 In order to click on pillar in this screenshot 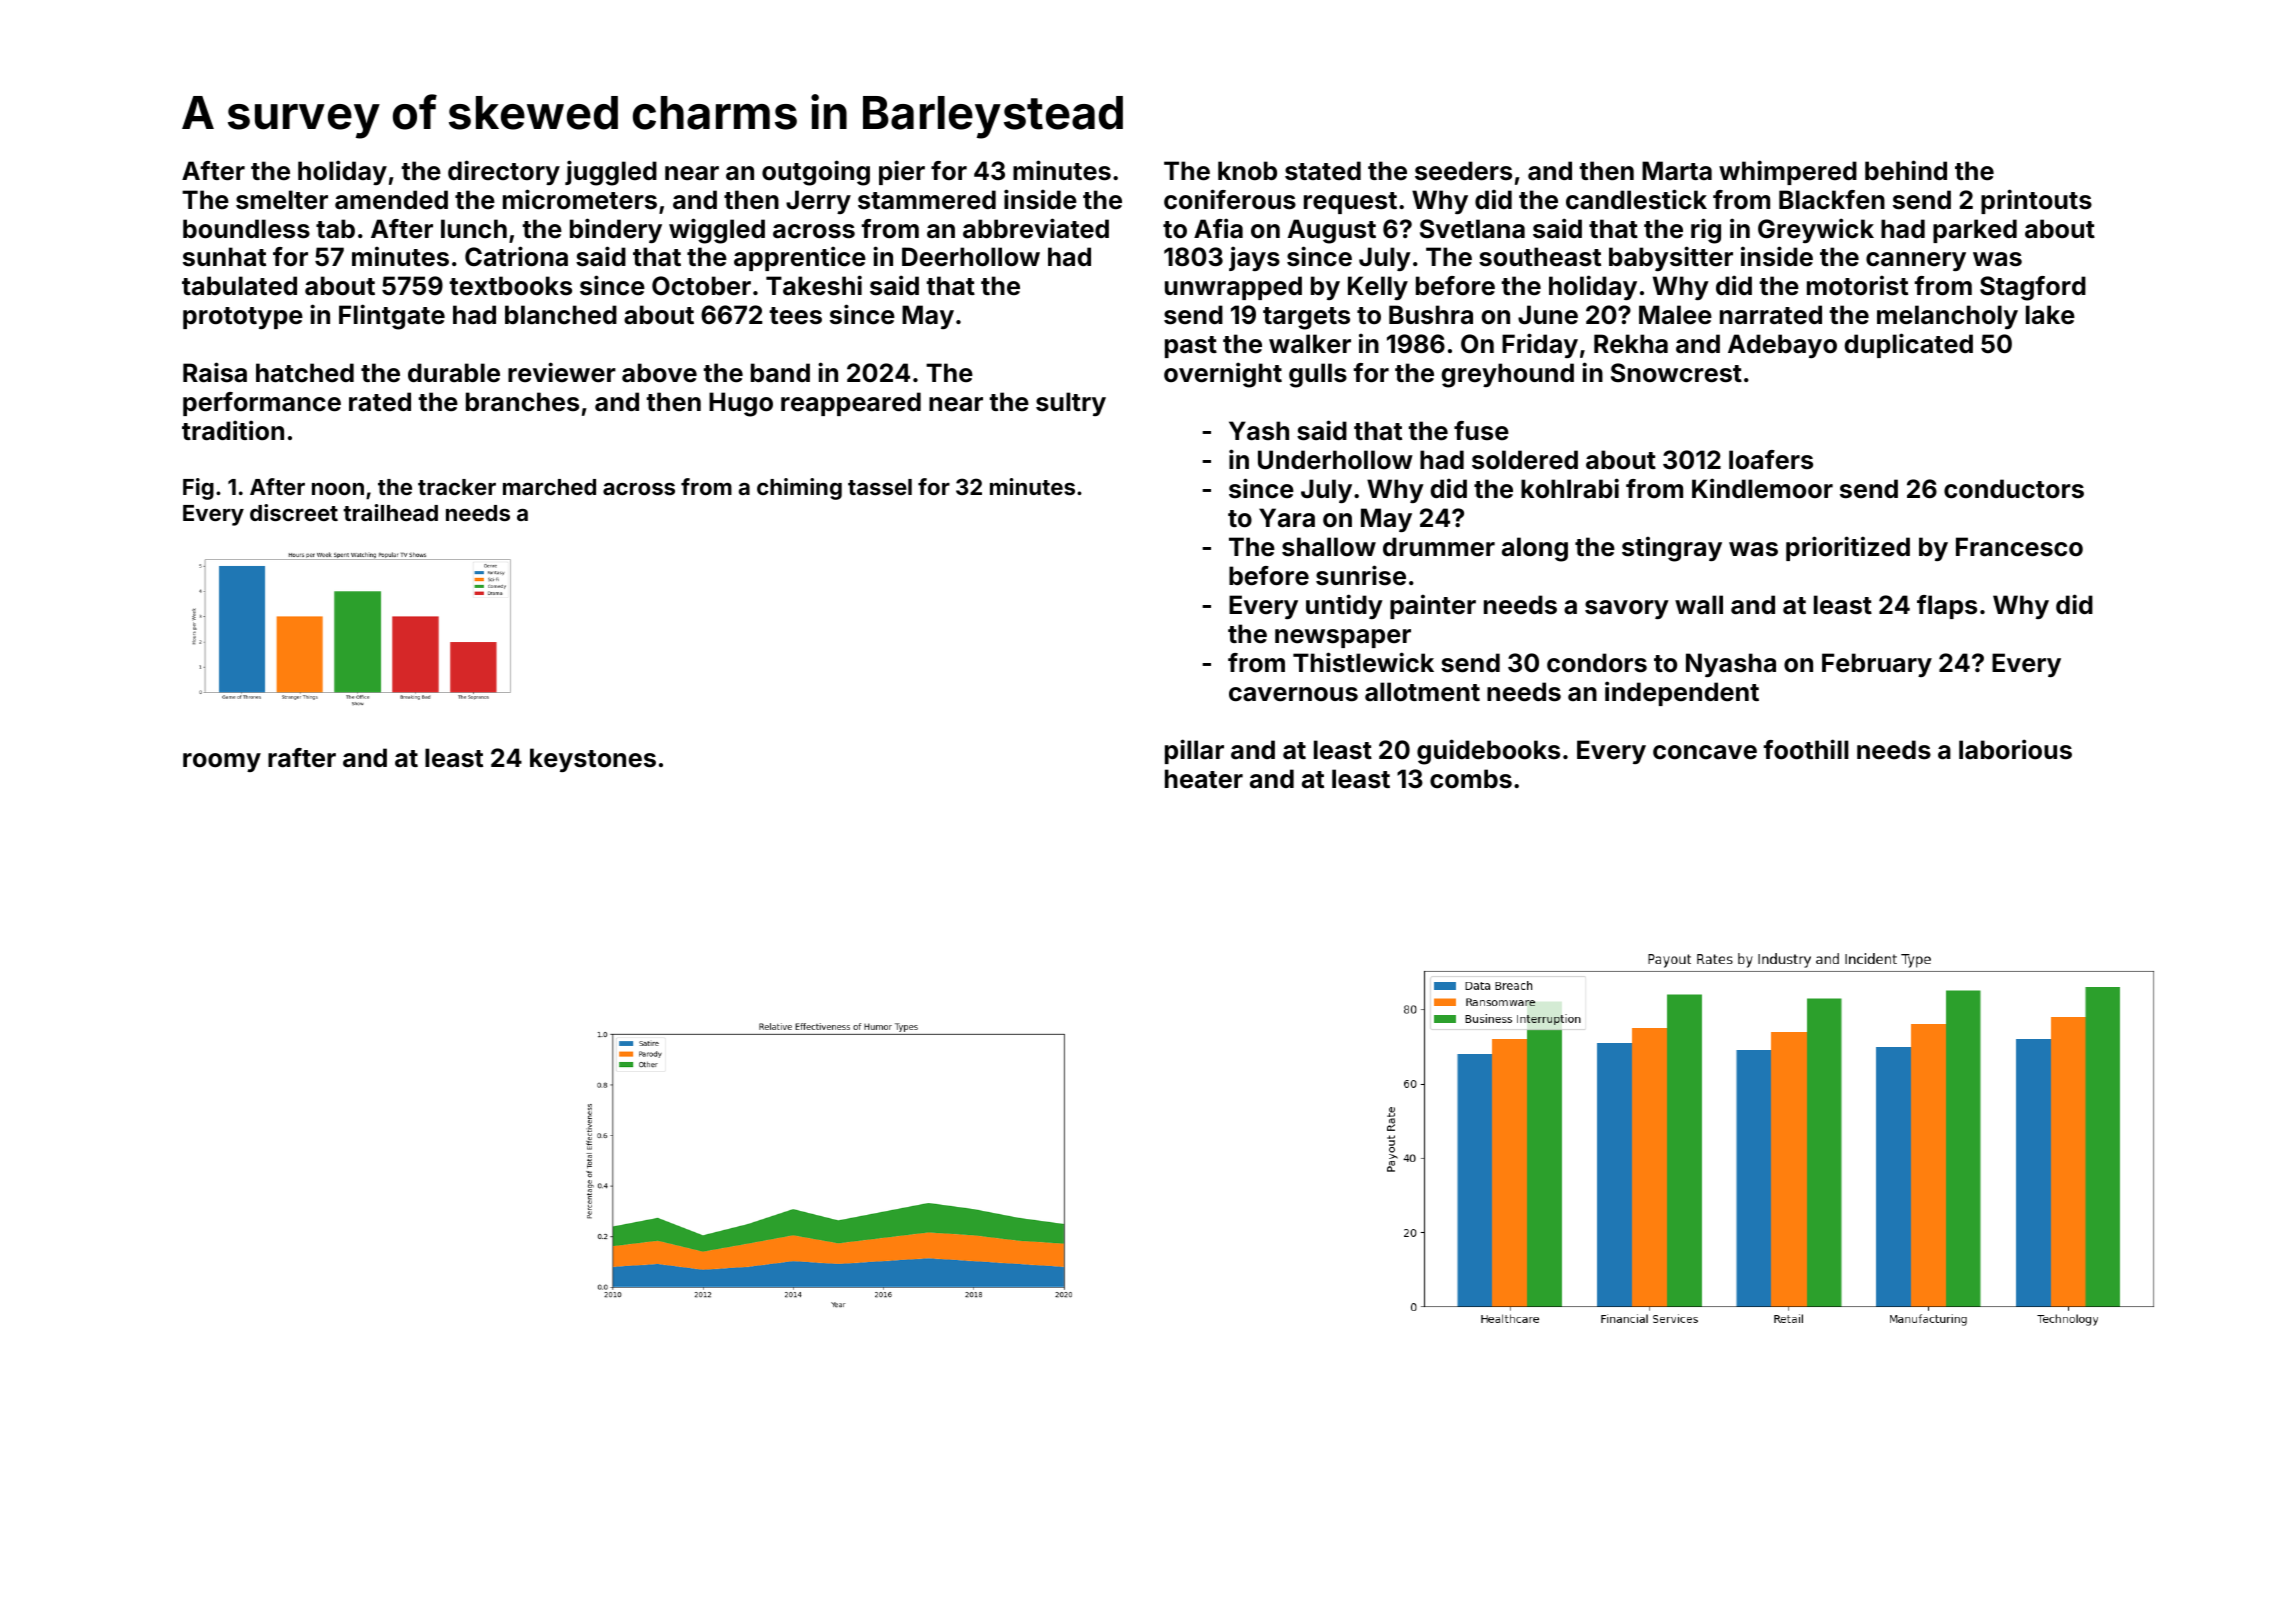, I will do `click(1194, 751)`.
